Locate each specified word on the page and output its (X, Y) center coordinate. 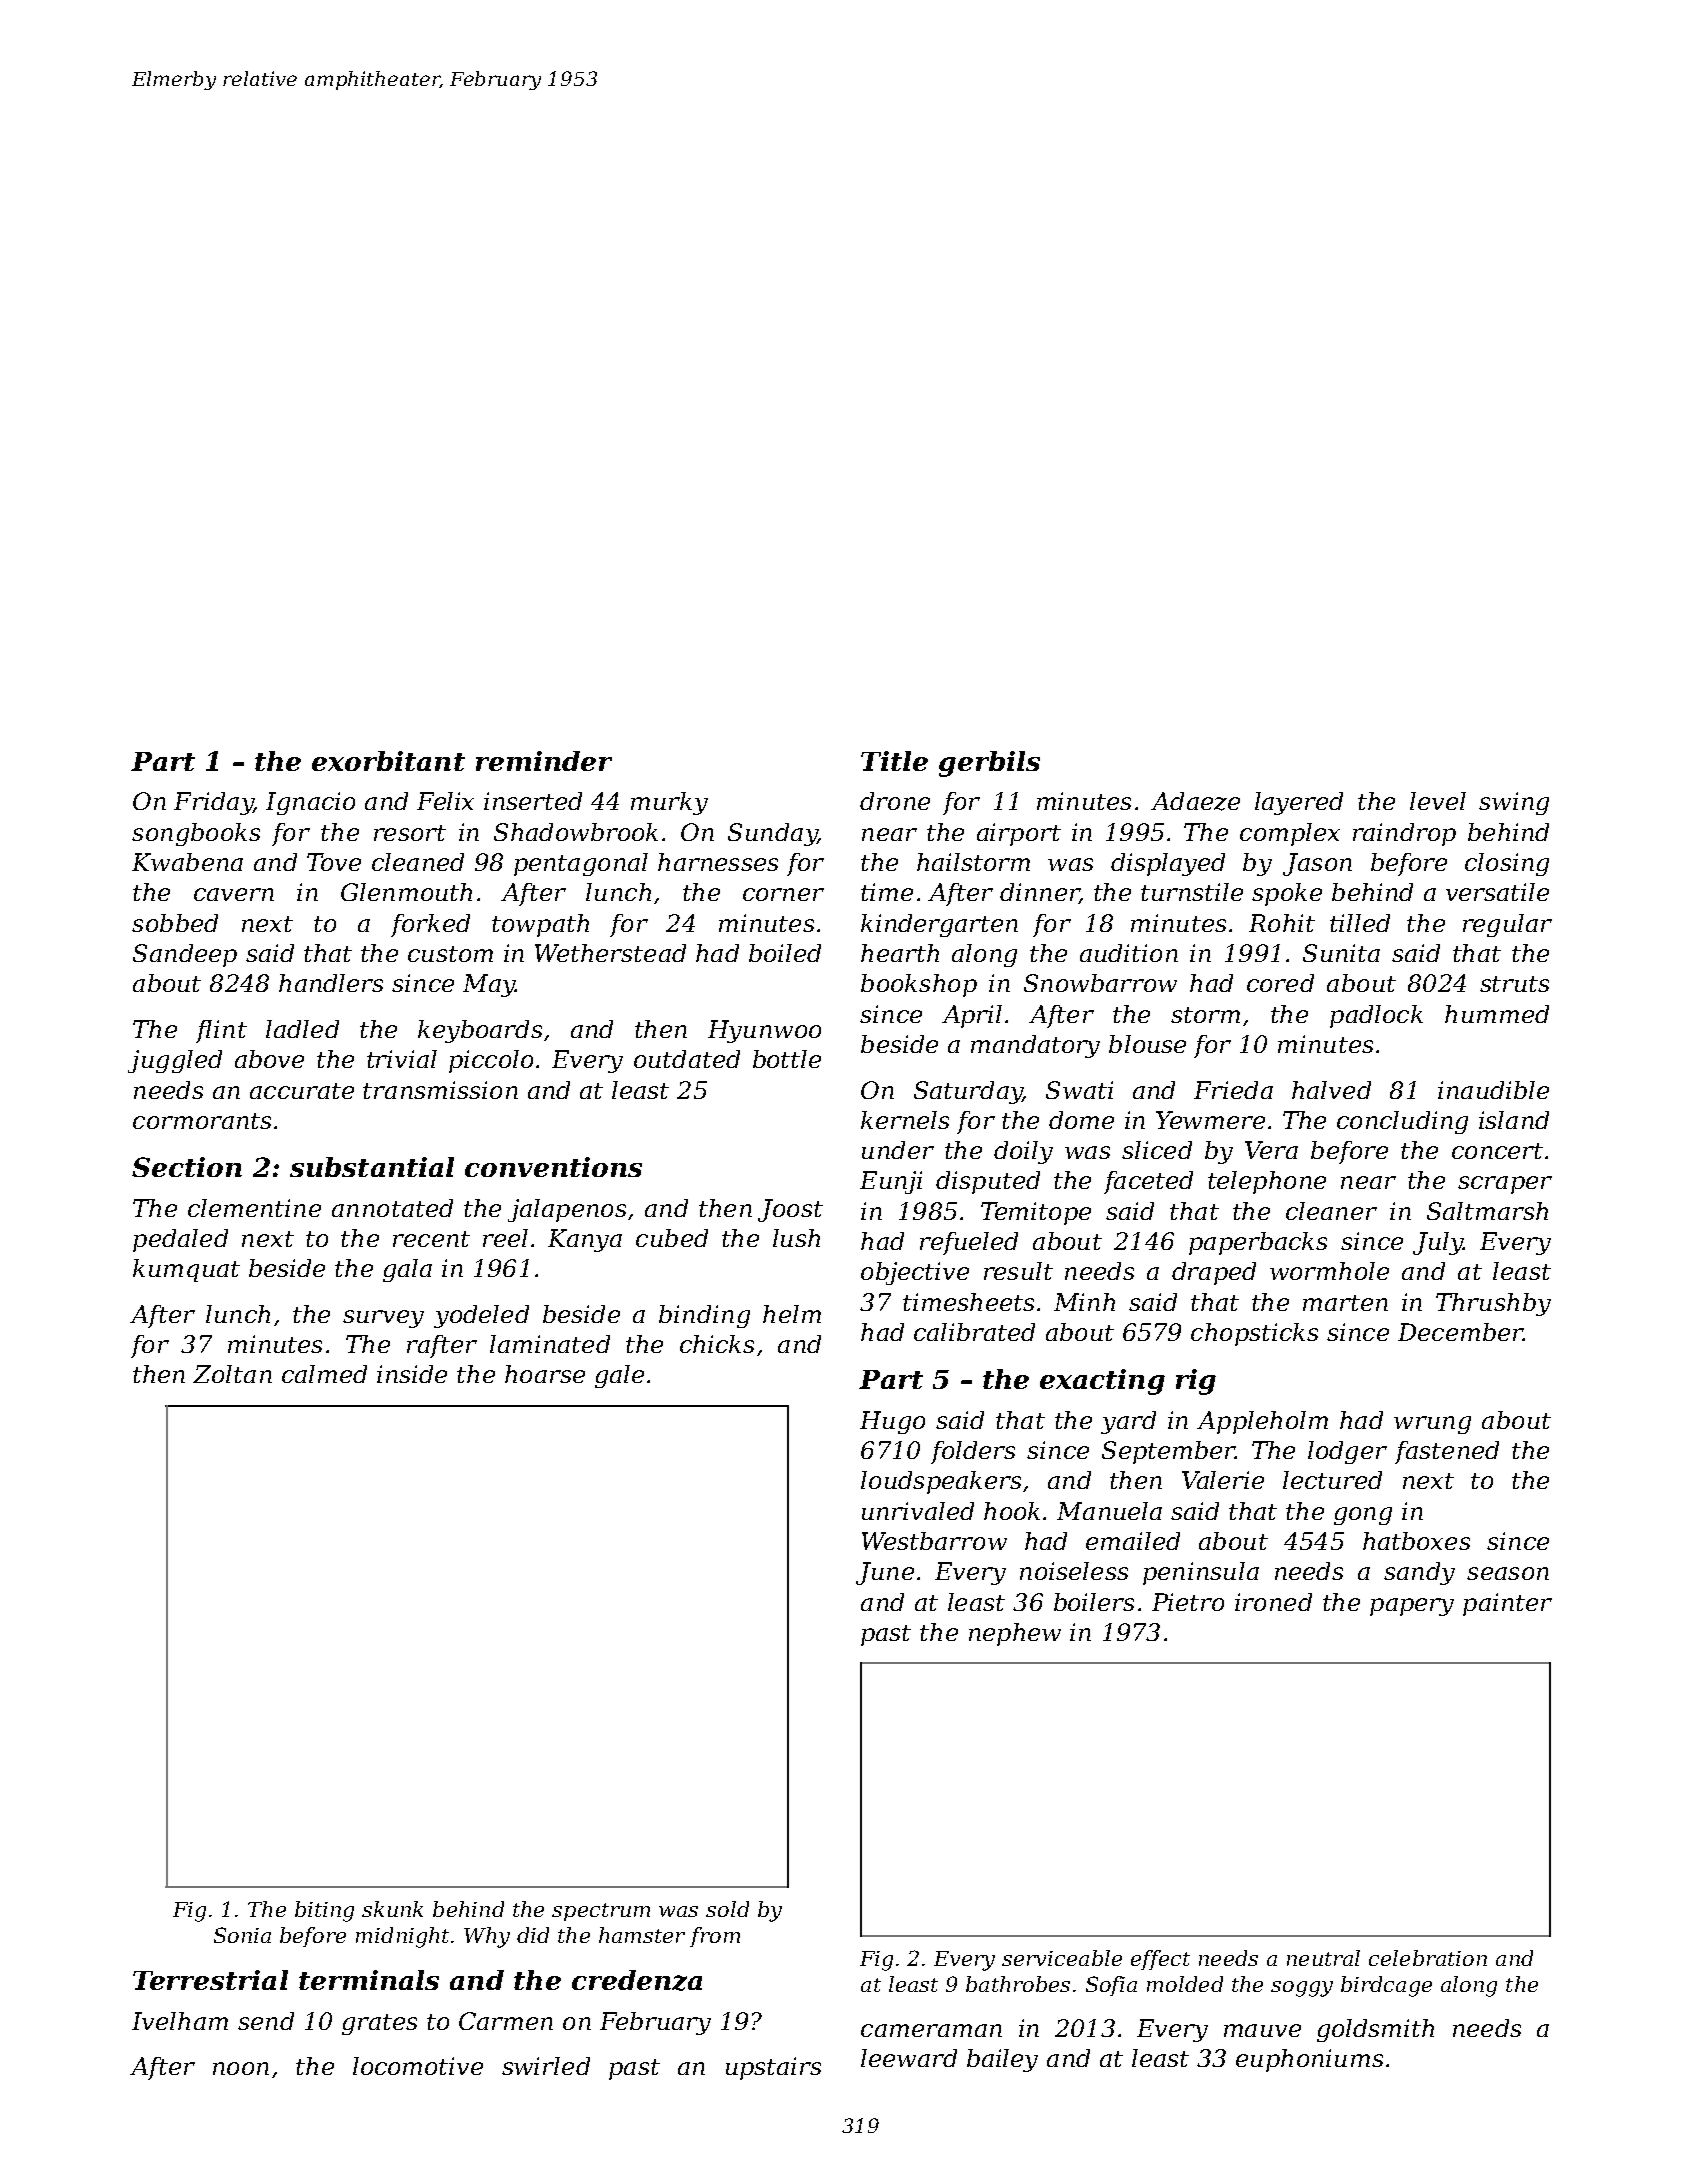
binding (704, 1316)
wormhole (1329, 1271)
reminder (544, 761)
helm (792, 1314)
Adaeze (1195, 801)
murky (669, 803)
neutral (1323, 1958)
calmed (324, 1374)
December (1460, 1332)
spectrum (601, 1912)
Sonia (242, 1935)
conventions (553, 1167)
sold (727, 1909)
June (885, 1573)
